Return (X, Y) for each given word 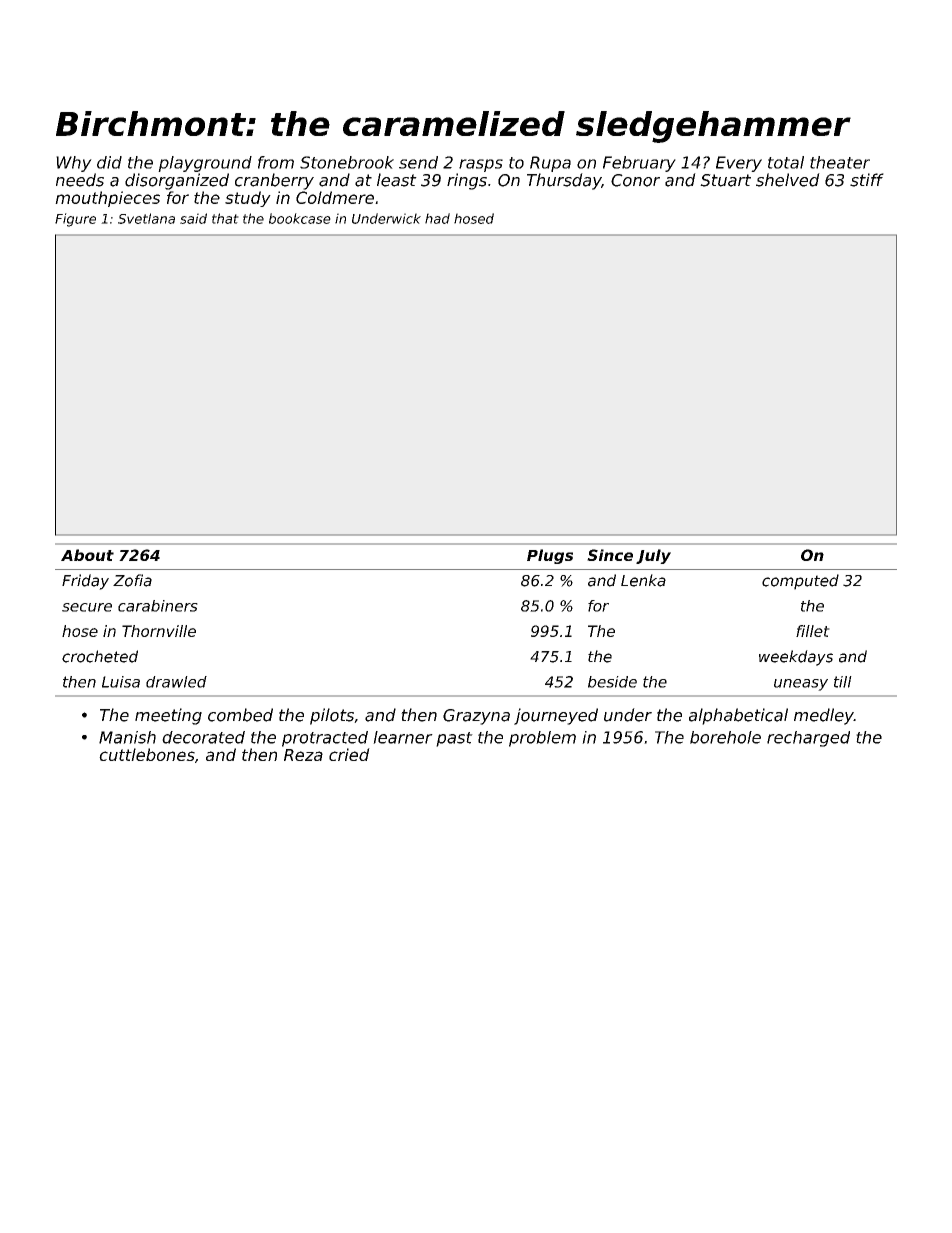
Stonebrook (347, 162)
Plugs (550, 556)
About (87, 555)
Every (739, 164)
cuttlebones (147, 754)
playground (205, 164)
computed (800, 582)
